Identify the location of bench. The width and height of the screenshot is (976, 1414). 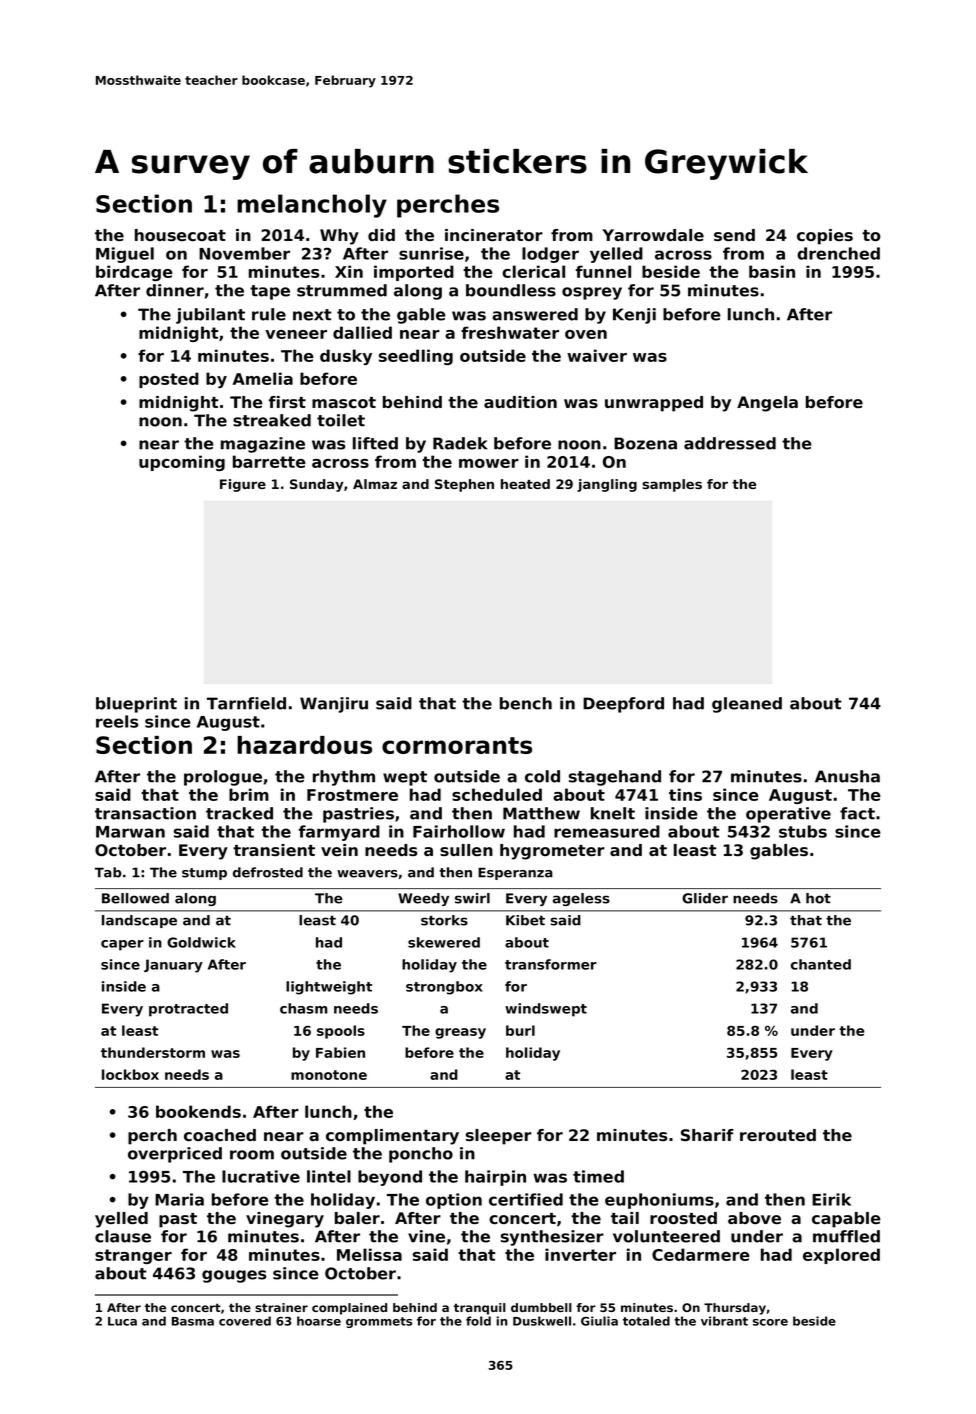
(526, 703).
